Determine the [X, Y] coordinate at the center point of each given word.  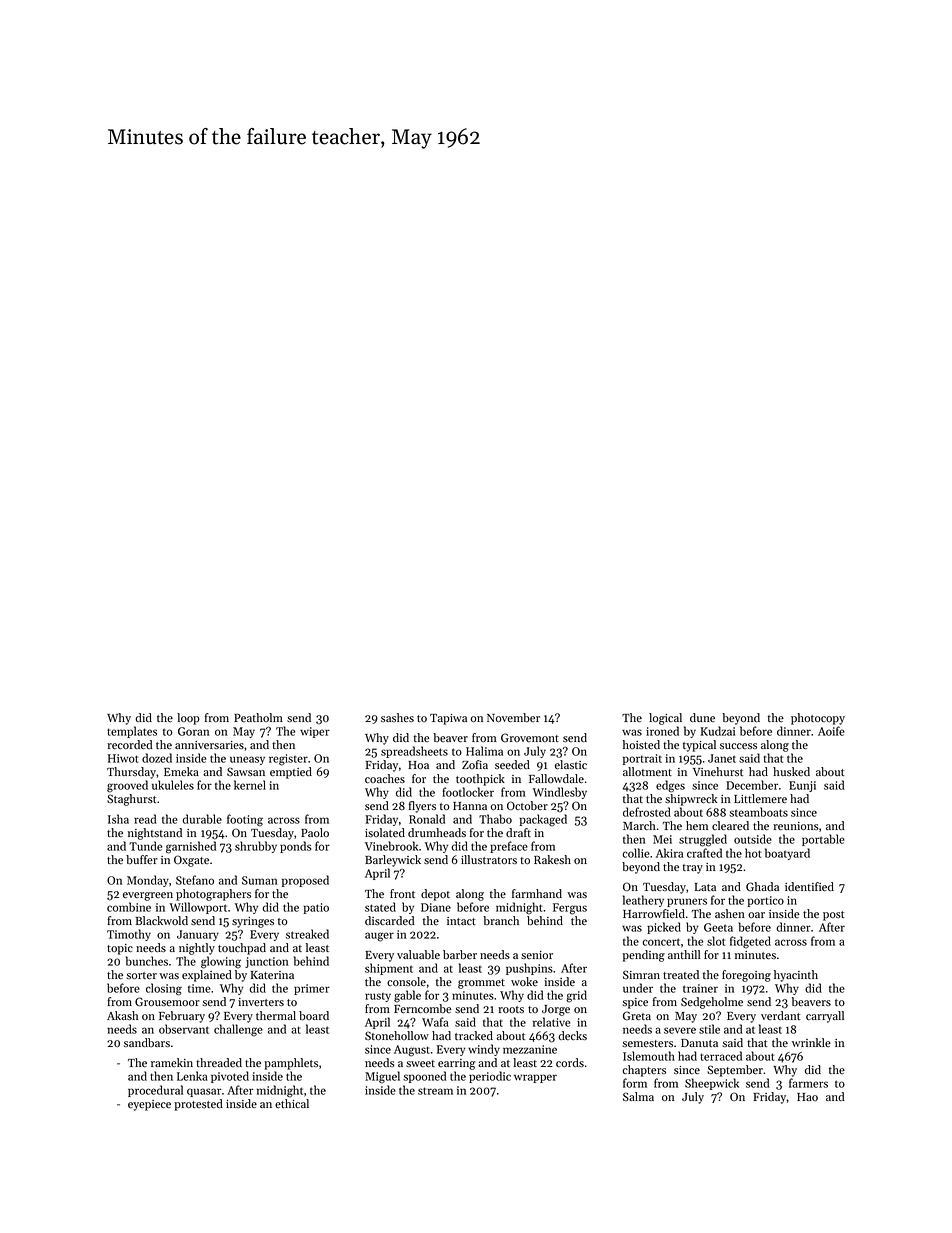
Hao [807, 1097]
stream [435, 1091]
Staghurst [131, 800]
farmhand [537, 893]
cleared [730, 825]
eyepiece [149, 1105]
